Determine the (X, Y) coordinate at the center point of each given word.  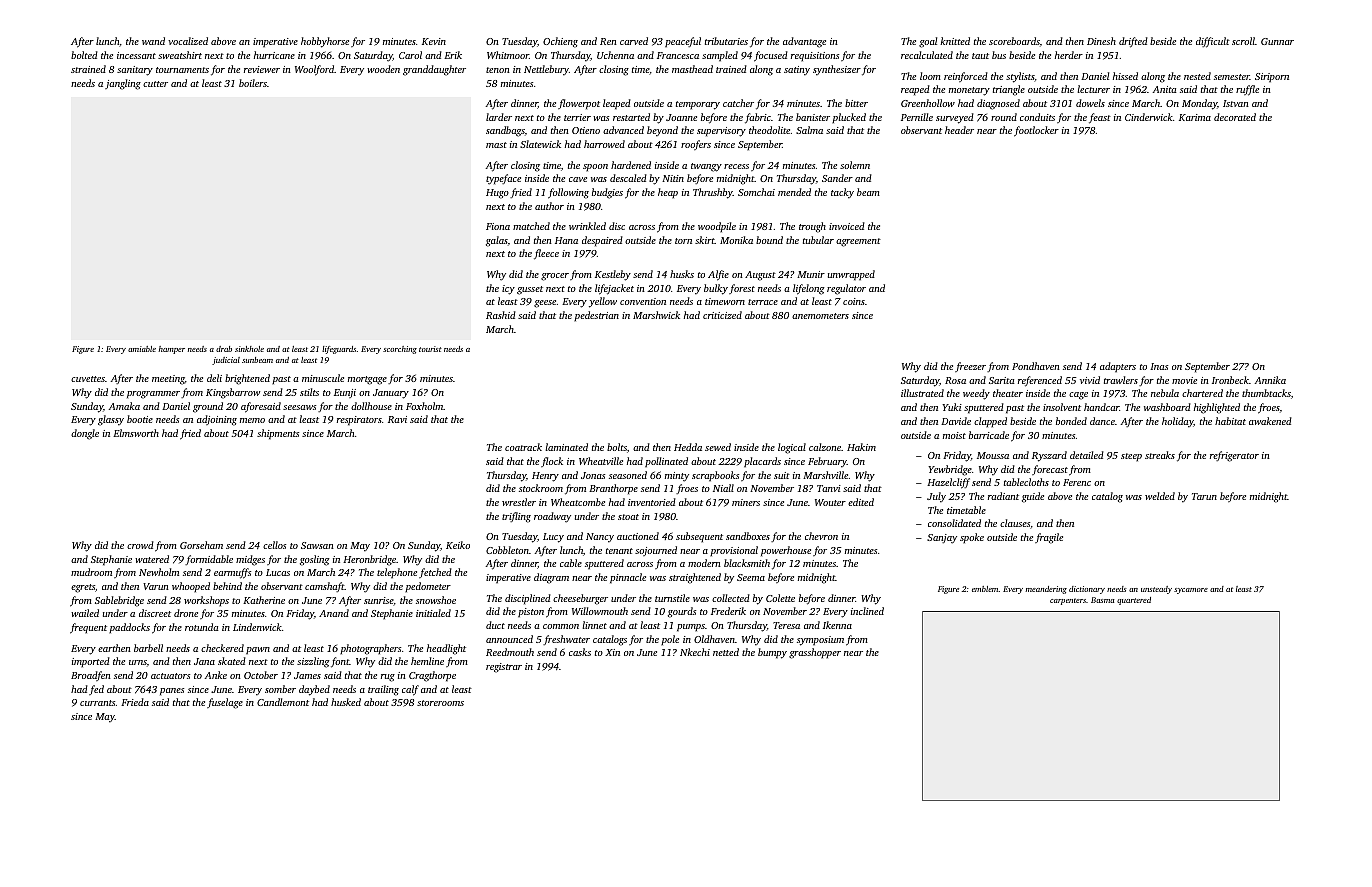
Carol (410, 55)
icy (508, 290)
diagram (551, 578)
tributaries (726, 41)
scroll (1243, 41)
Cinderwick (1149, 117)
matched (531, 226)
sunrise (378, 600)
